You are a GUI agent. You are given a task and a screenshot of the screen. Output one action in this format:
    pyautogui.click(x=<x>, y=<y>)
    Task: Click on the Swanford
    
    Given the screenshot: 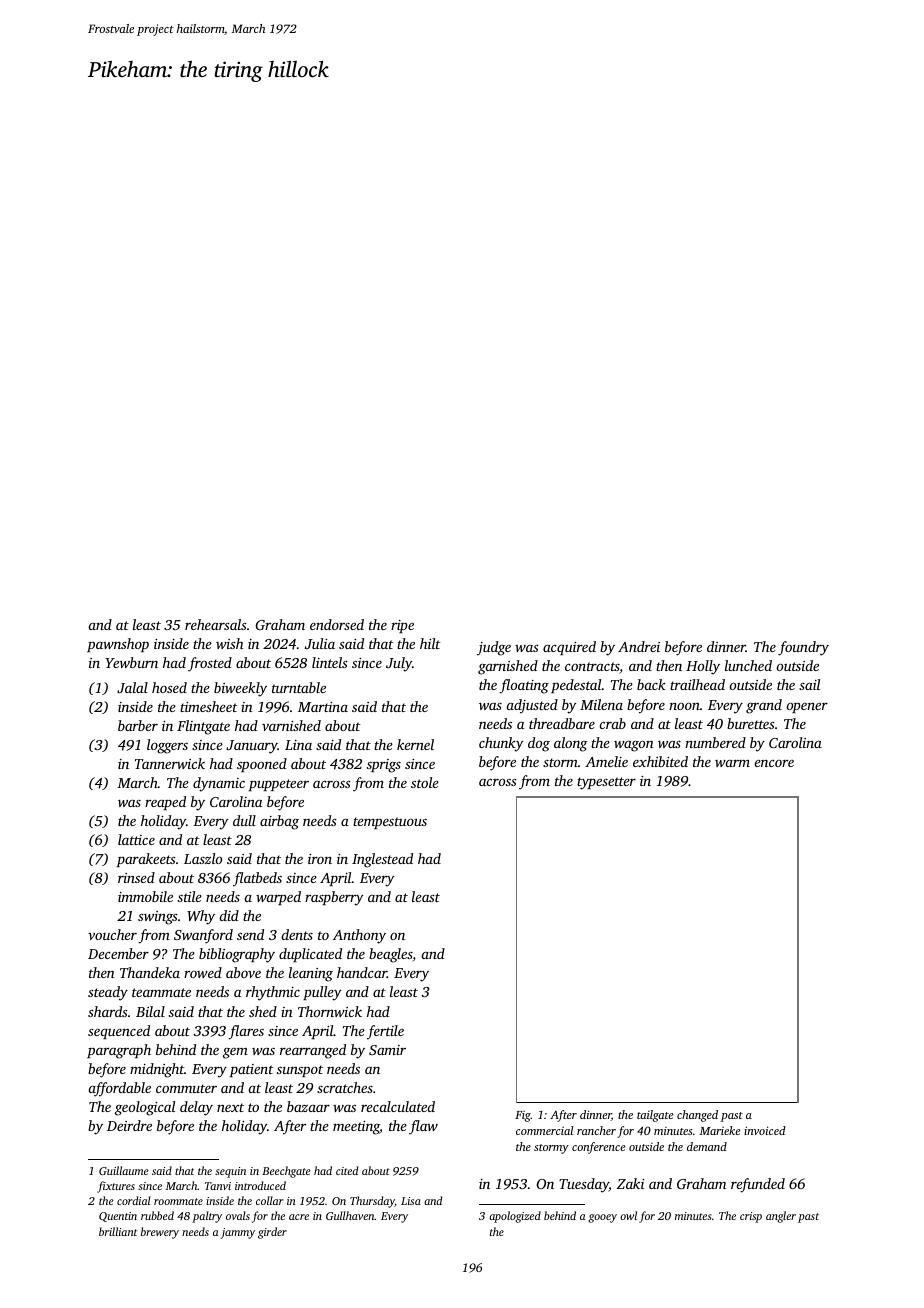 What is the action you would take?
    pyautogui.click(x=203, y=936)
